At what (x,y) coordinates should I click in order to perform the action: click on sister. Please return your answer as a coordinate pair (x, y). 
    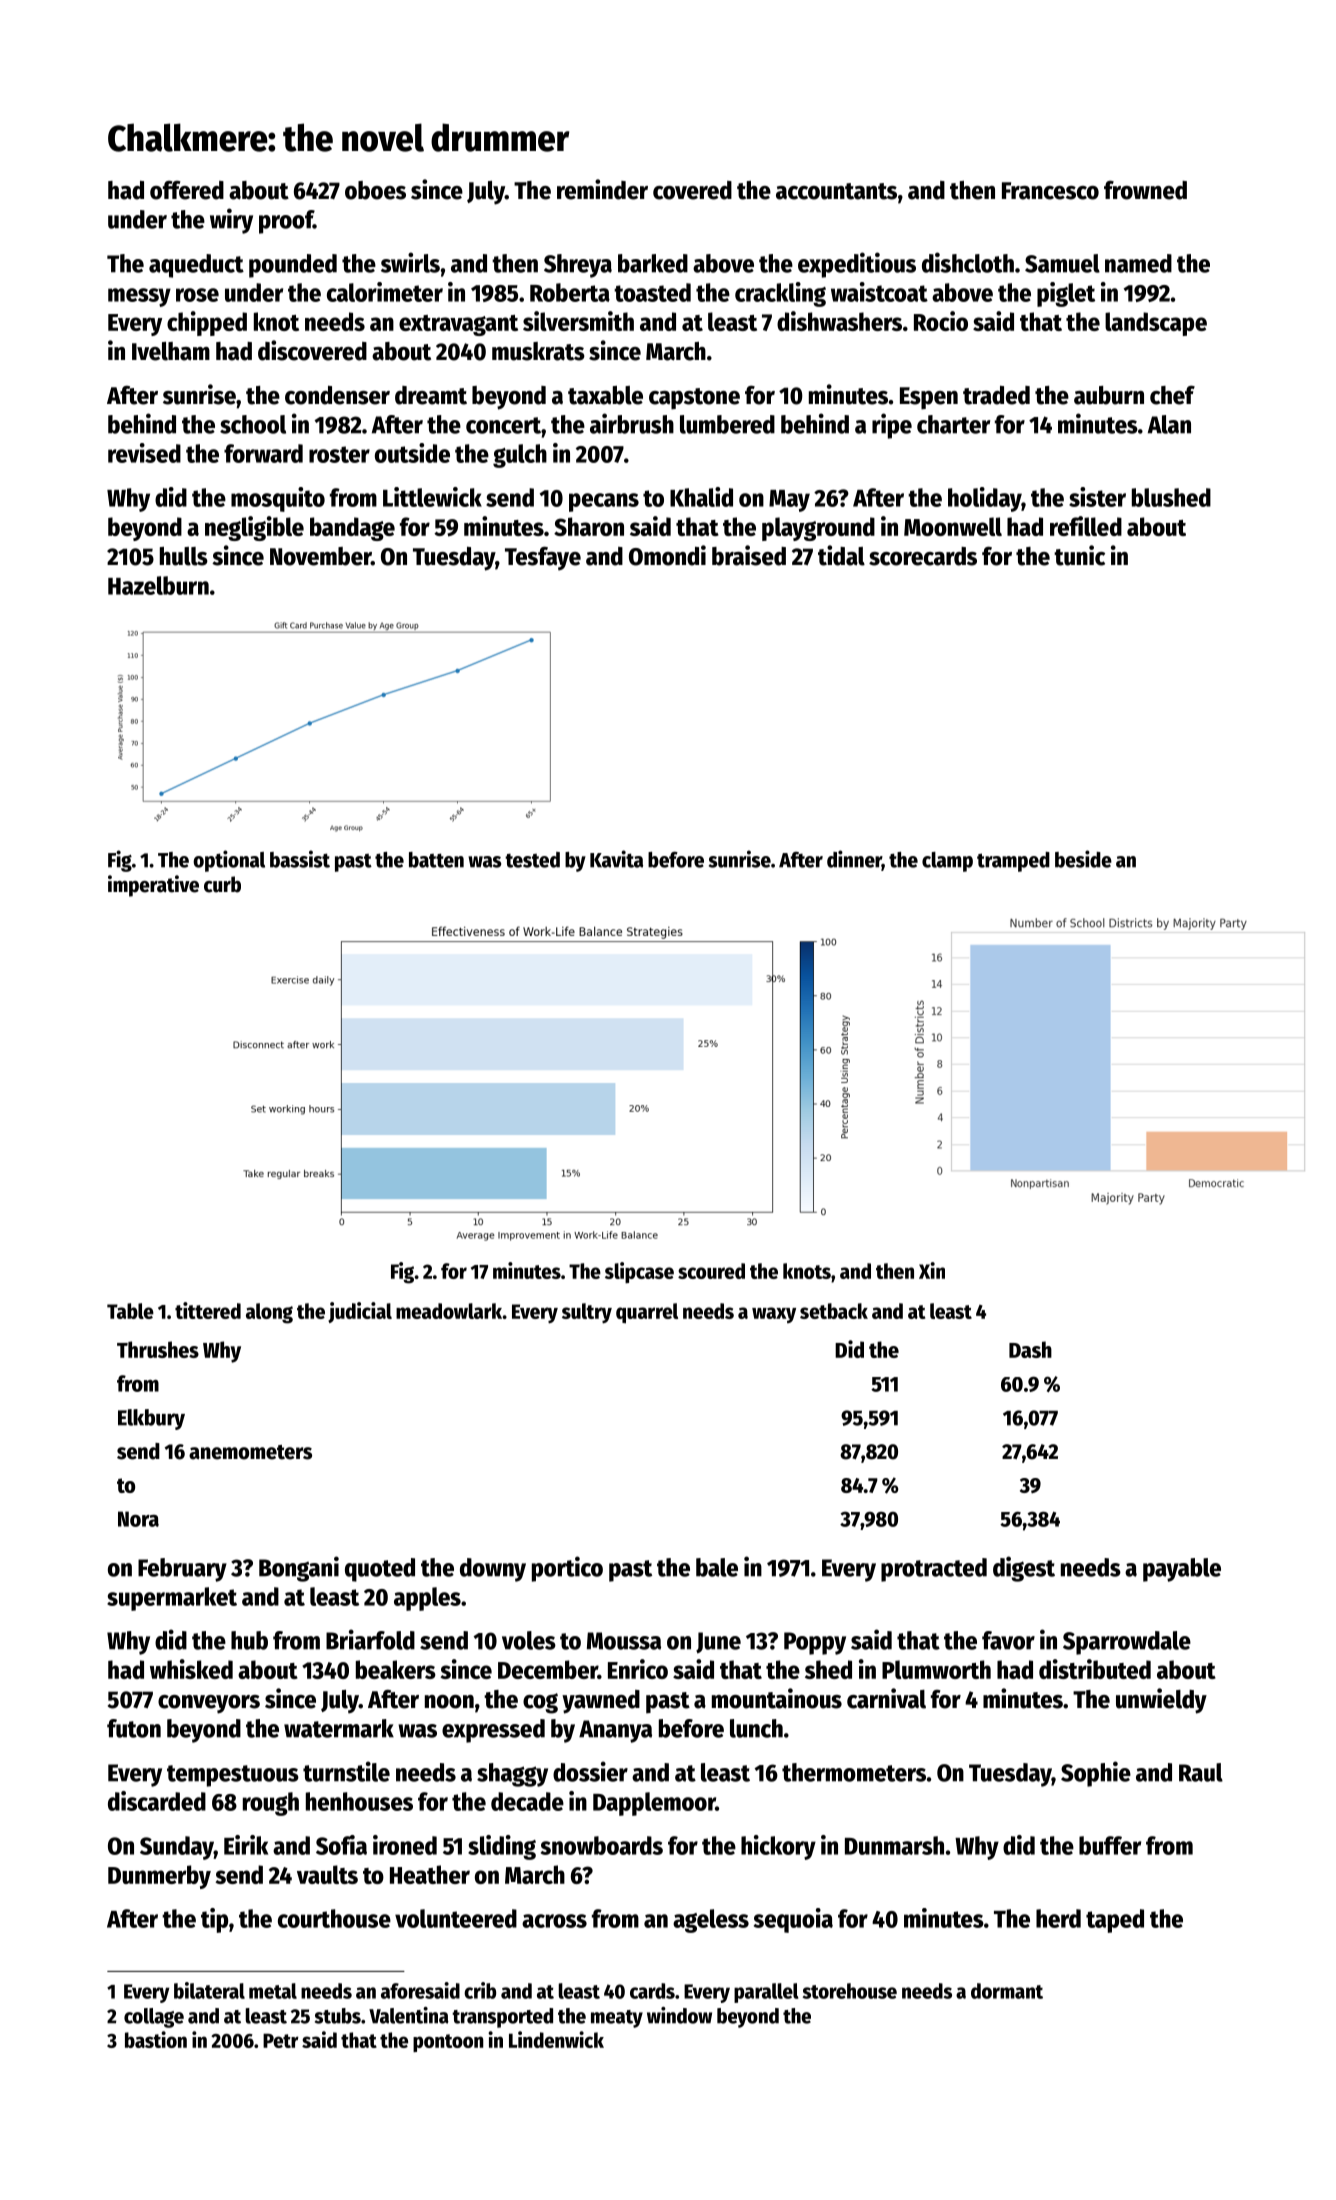
    Looking at the image, I should click on (1097, 497).
